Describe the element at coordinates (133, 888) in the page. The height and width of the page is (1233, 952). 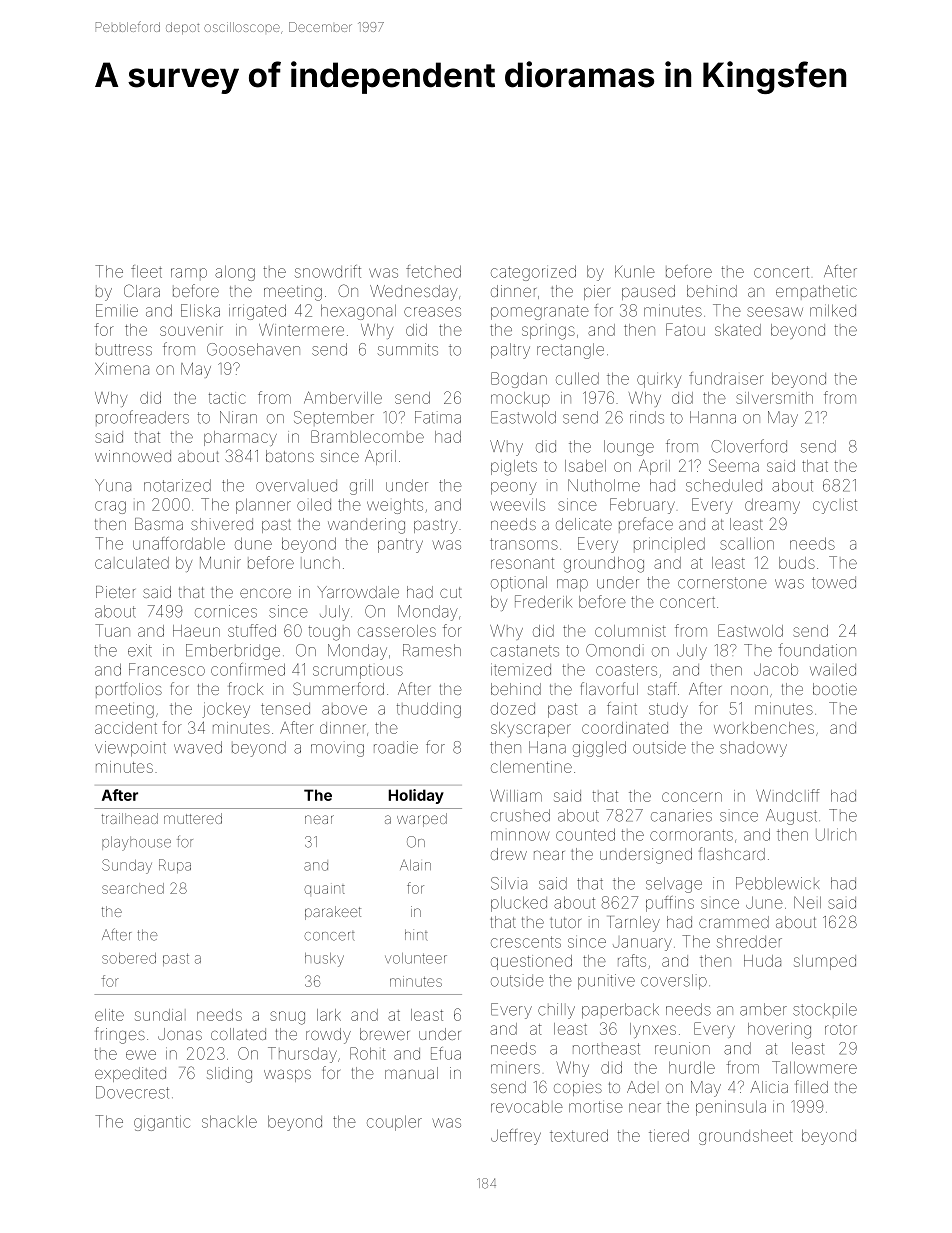
I see `searched` at that location.
